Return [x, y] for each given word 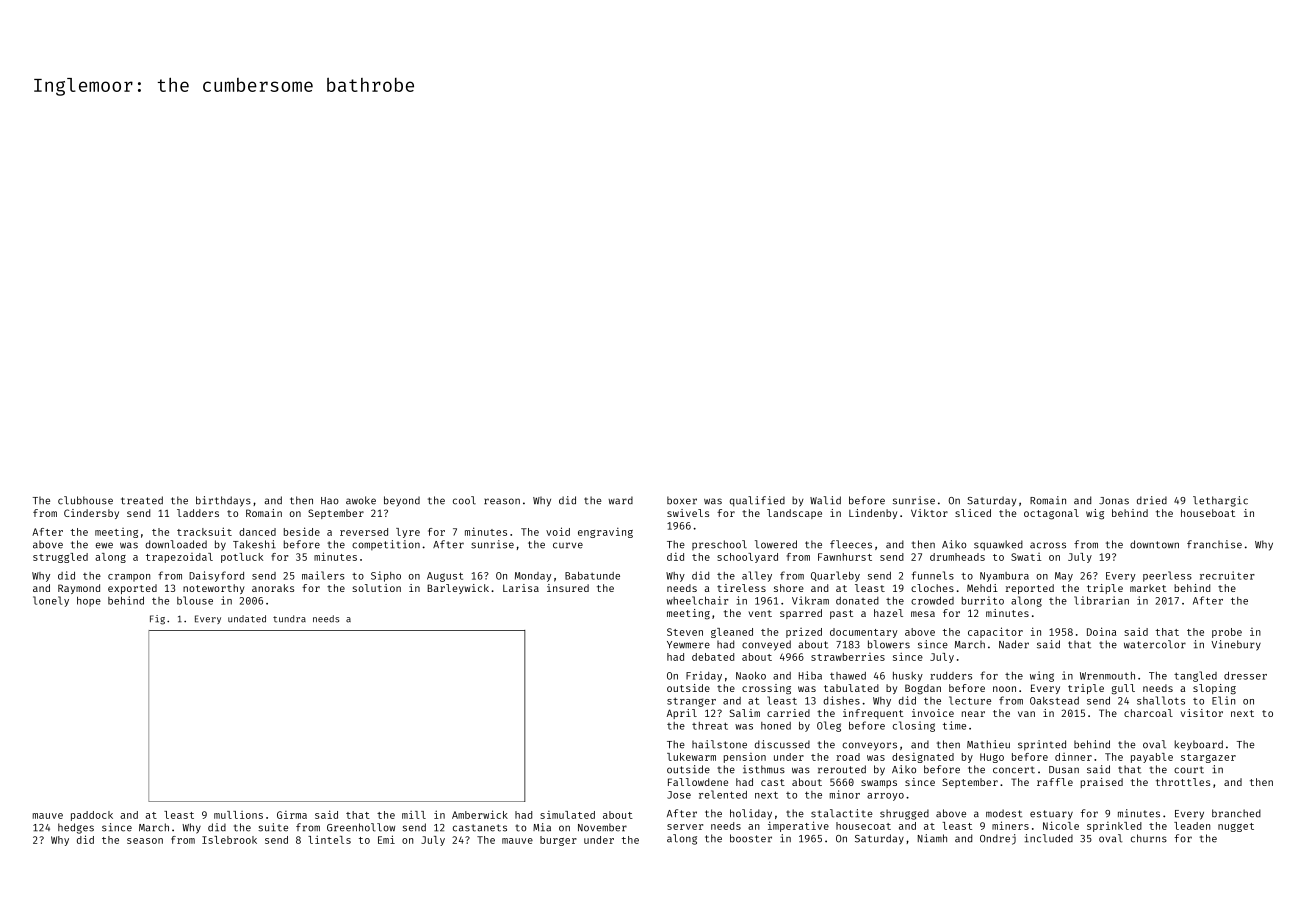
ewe [104, 545]
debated [713, 657]
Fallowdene [698, 782]
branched [1236, 813]
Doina [1102, 631]
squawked [998, 545]
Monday [533, 577]
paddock [92, 816]
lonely [51, 601]
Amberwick [480, 814]
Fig [157, 620]
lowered [776, 544]
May [1064, 577]
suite [273, 827]
